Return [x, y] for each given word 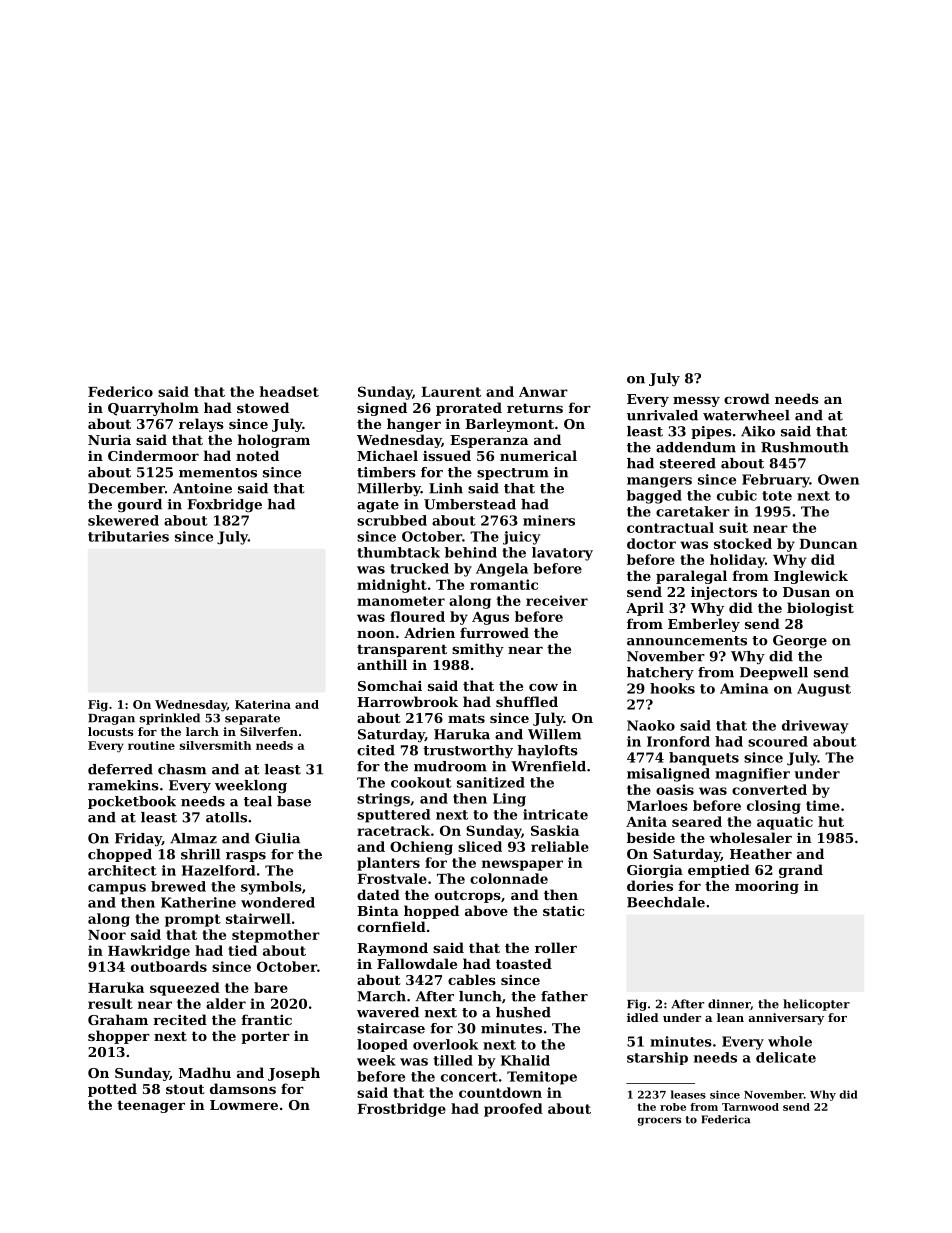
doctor [651, 543]
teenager [151, 1106]
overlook [445, 1044]
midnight [392, 586]
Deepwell [774, 673]
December [126, 488]
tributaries [128, 536]
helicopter [816, 1005]
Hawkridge [149, 952]
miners [549, 520]
